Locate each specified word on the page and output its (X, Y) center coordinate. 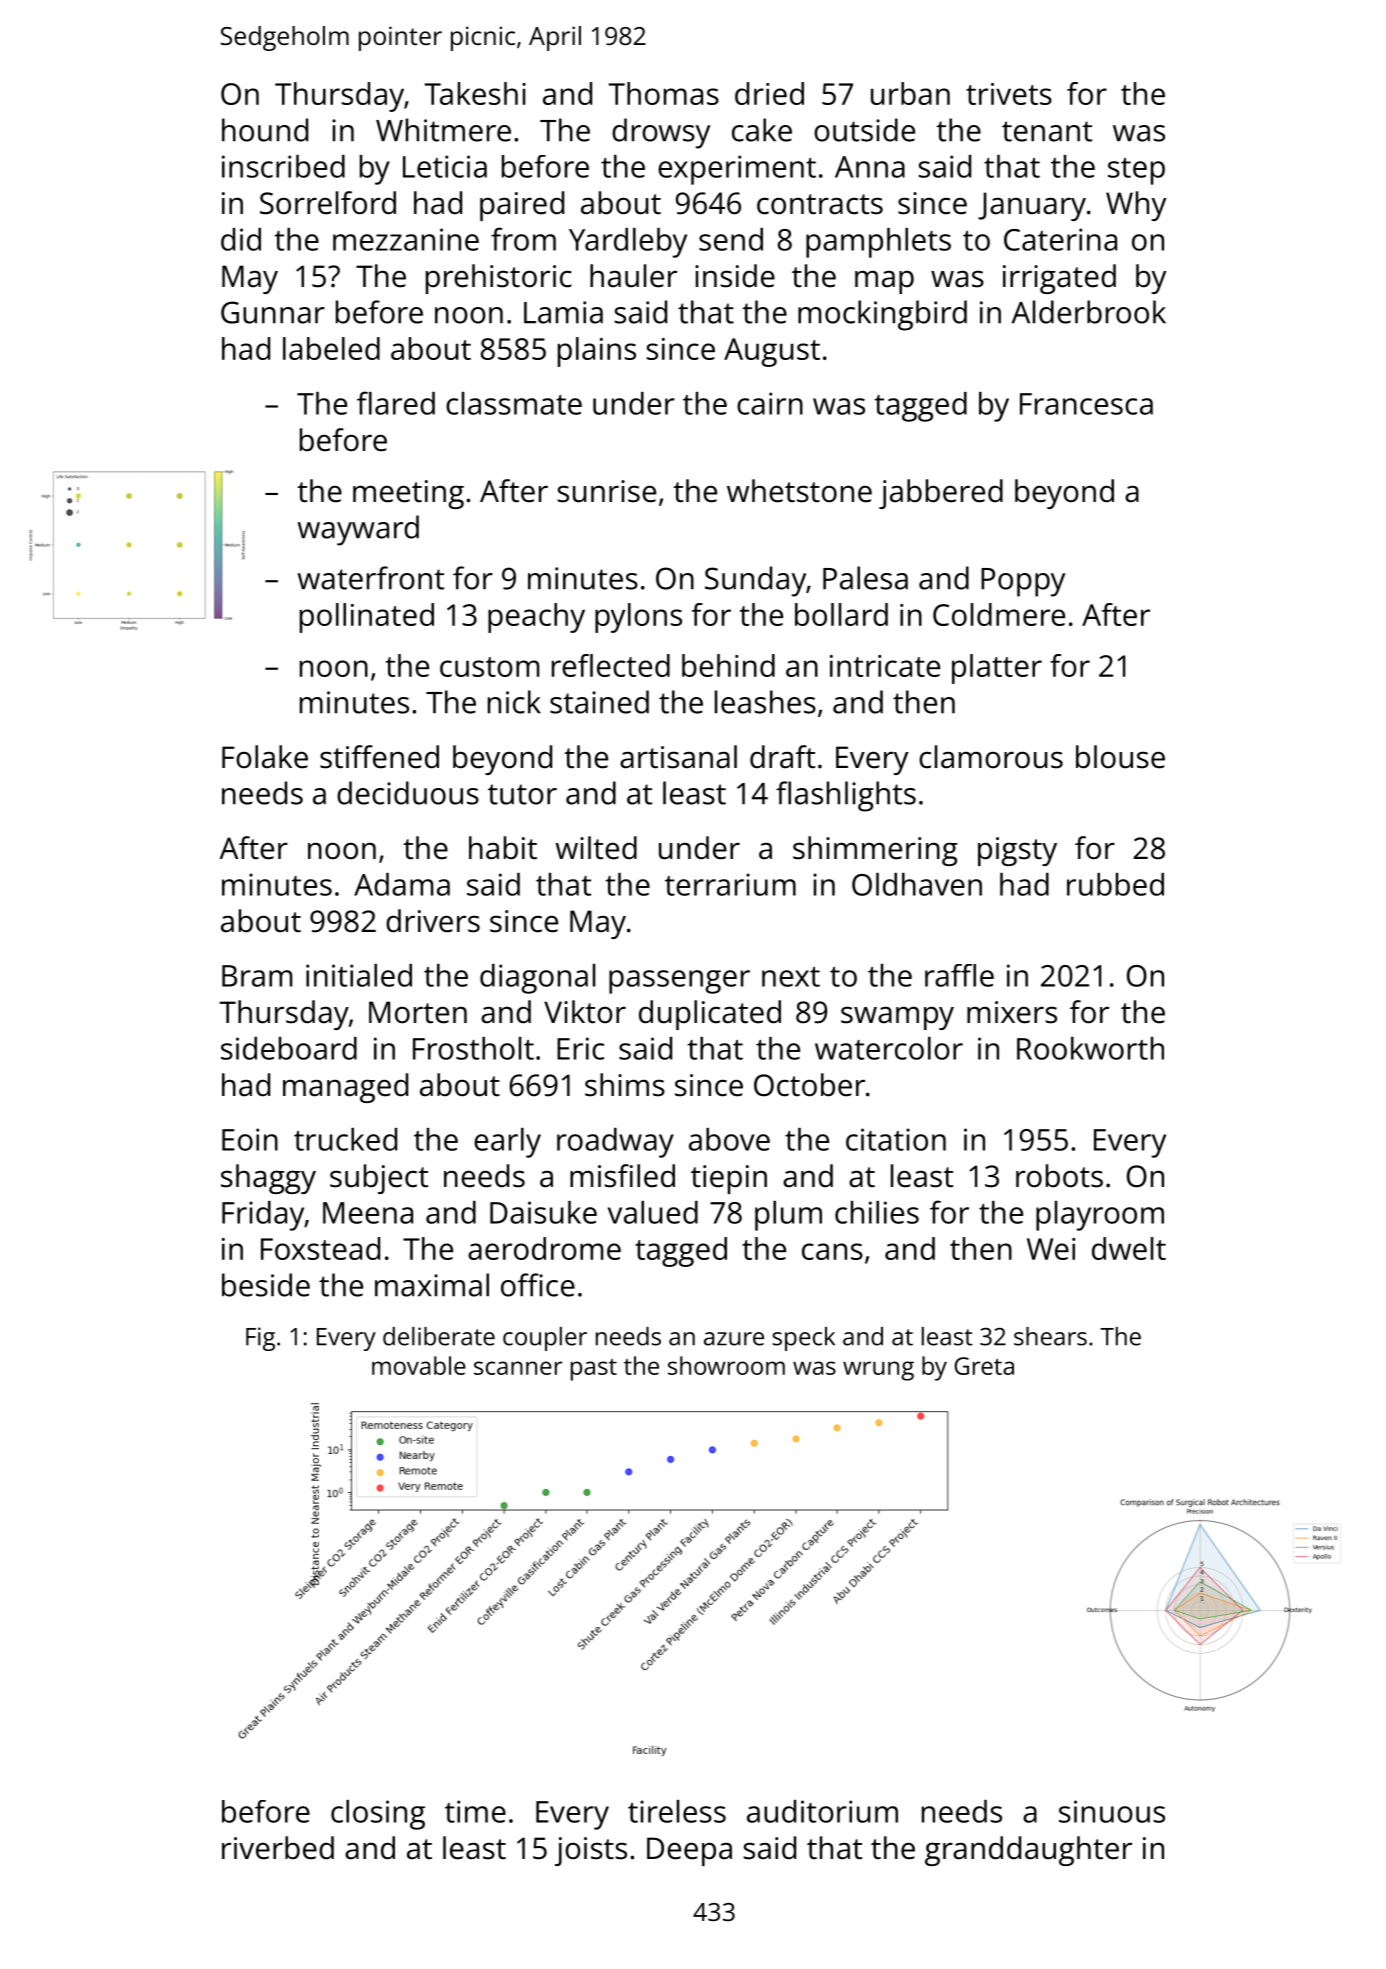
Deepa (689, 1851)
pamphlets (878, 243)
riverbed (278, 1848)
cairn (770, 403)
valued (653, 1212)
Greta (984, 1366)
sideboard (289, 1048)
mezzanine (406, 239)
